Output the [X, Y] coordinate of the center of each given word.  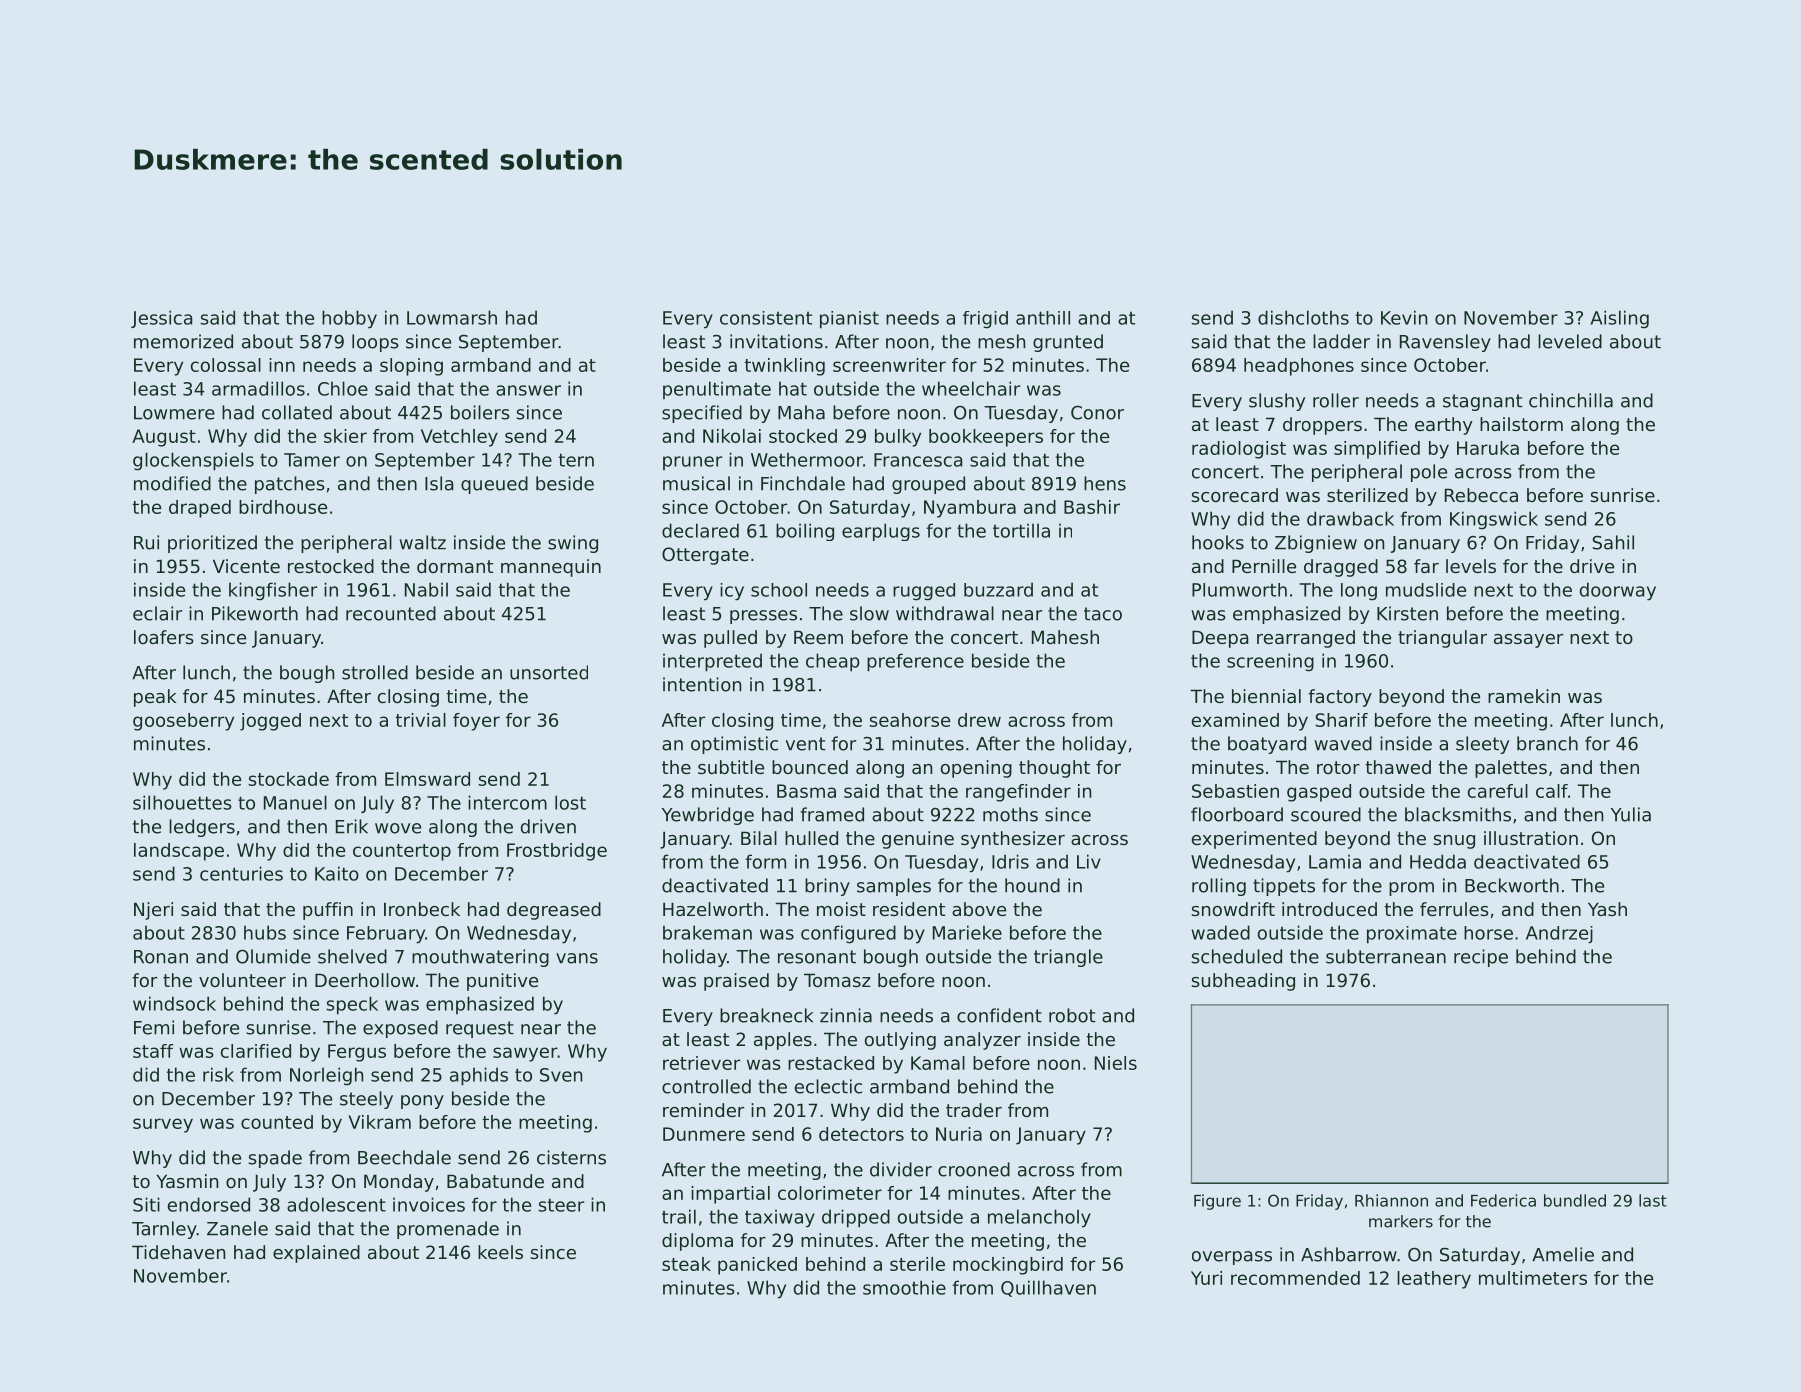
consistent [766, 318]
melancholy [1039, 1218]
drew [979, 720]
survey [163, 1125]
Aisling [1619, 319]
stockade [288, 779]
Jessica [162, 319]
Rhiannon [1391, 1200]
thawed [1398, 767]
